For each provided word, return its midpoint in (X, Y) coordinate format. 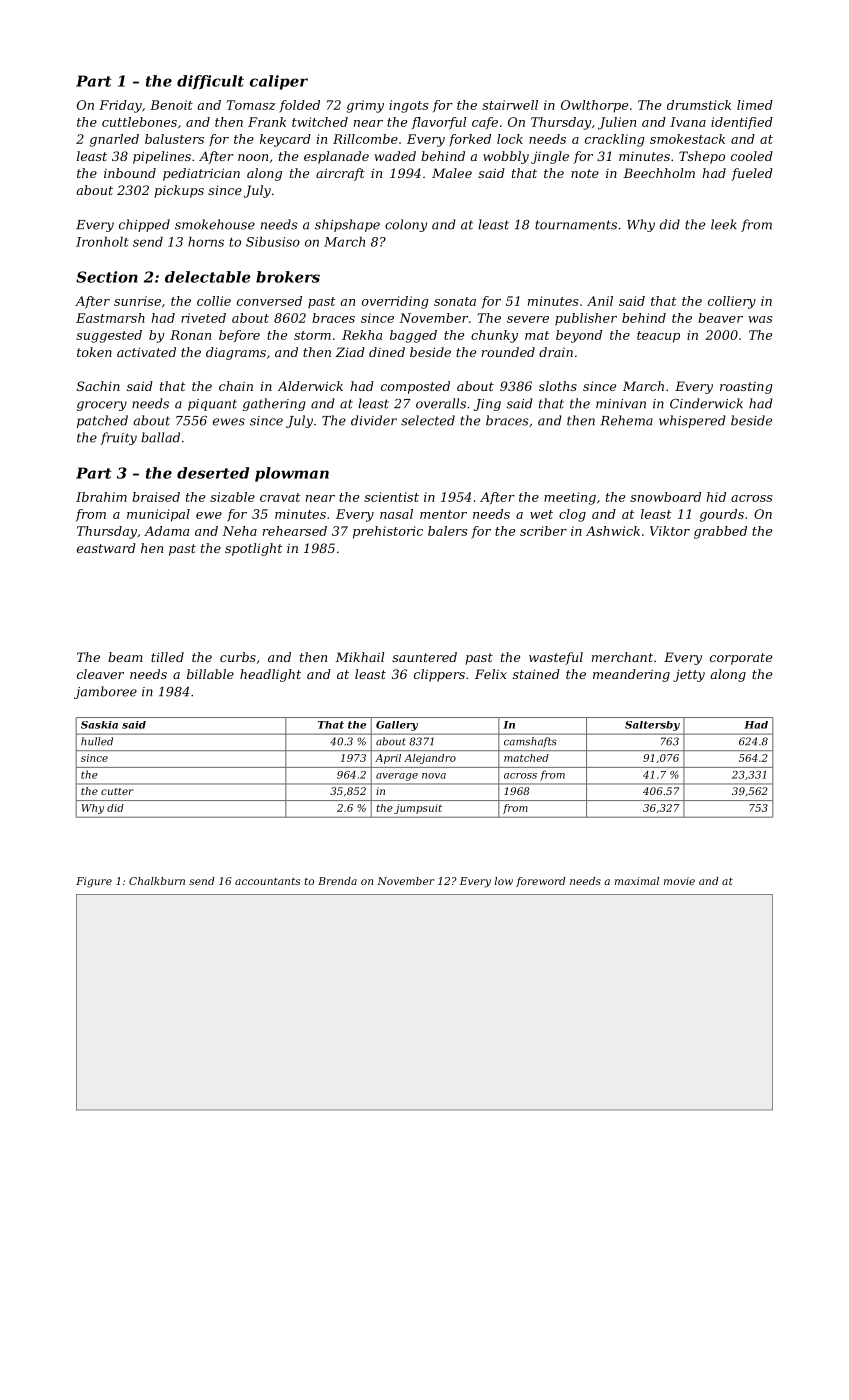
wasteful (556, 658)
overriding (395, 302)
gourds (722, 515)
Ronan (190, 335)
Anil (600, 301)
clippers (439, 675)
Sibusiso (273, 241)
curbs (238, 657)
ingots (408, 106)
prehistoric (388, 532)
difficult (210, 82)
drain (556, 352)
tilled (167, 657)
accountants (267, 881)
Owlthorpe (594, 106)
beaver (720, 318)
